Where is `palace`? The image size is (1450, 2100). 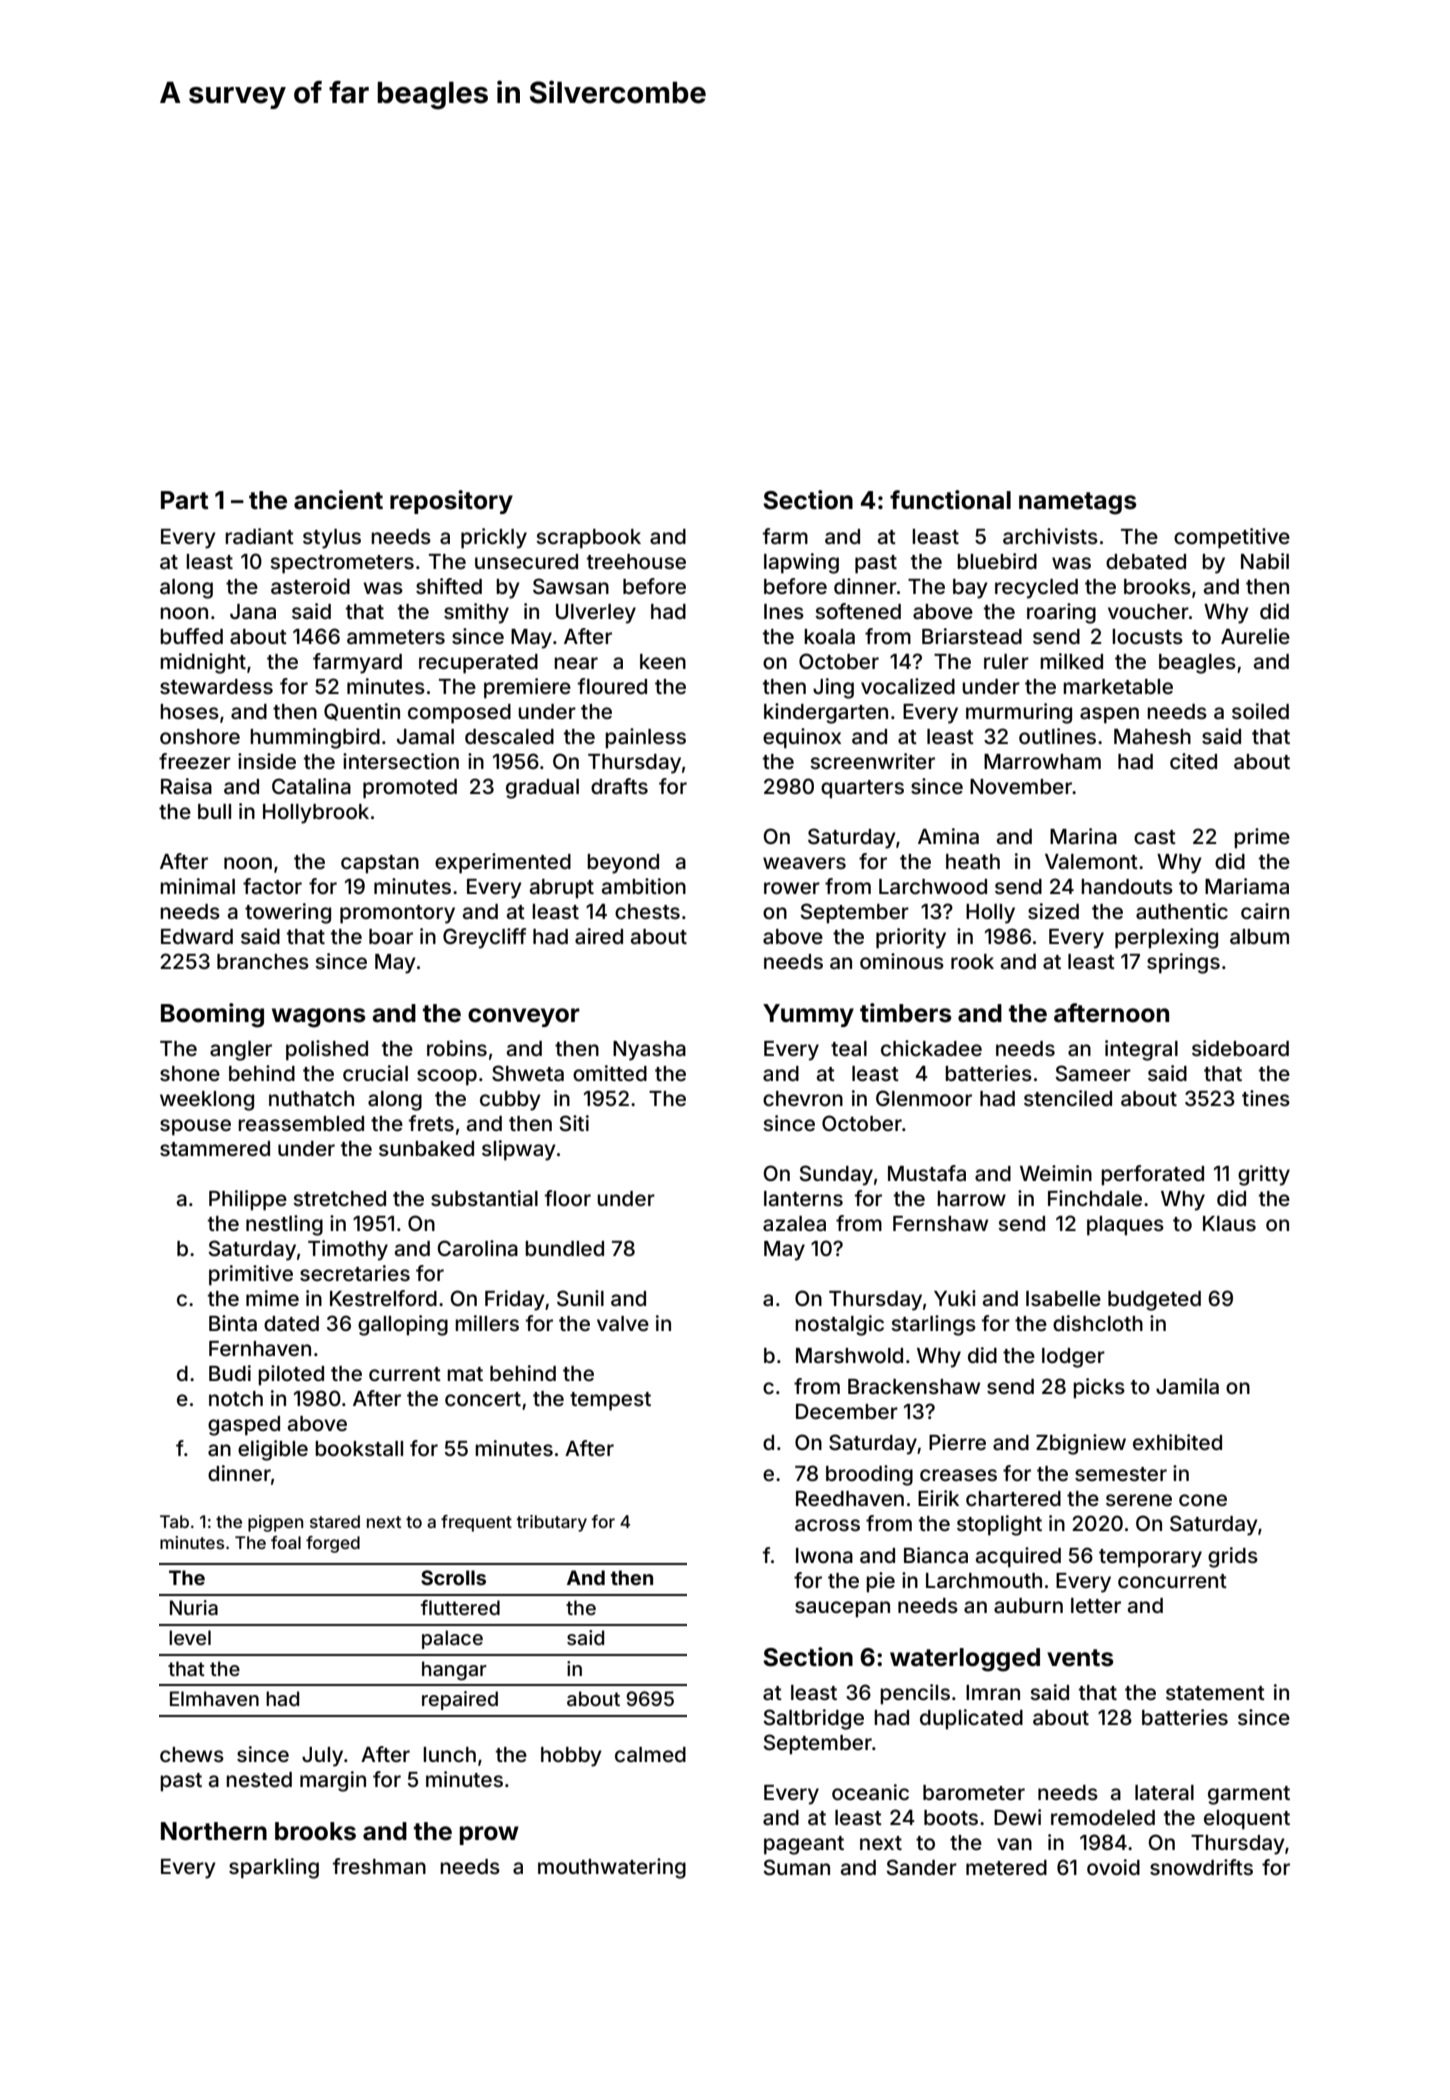 palace is located at coordinates (452, 1639).
